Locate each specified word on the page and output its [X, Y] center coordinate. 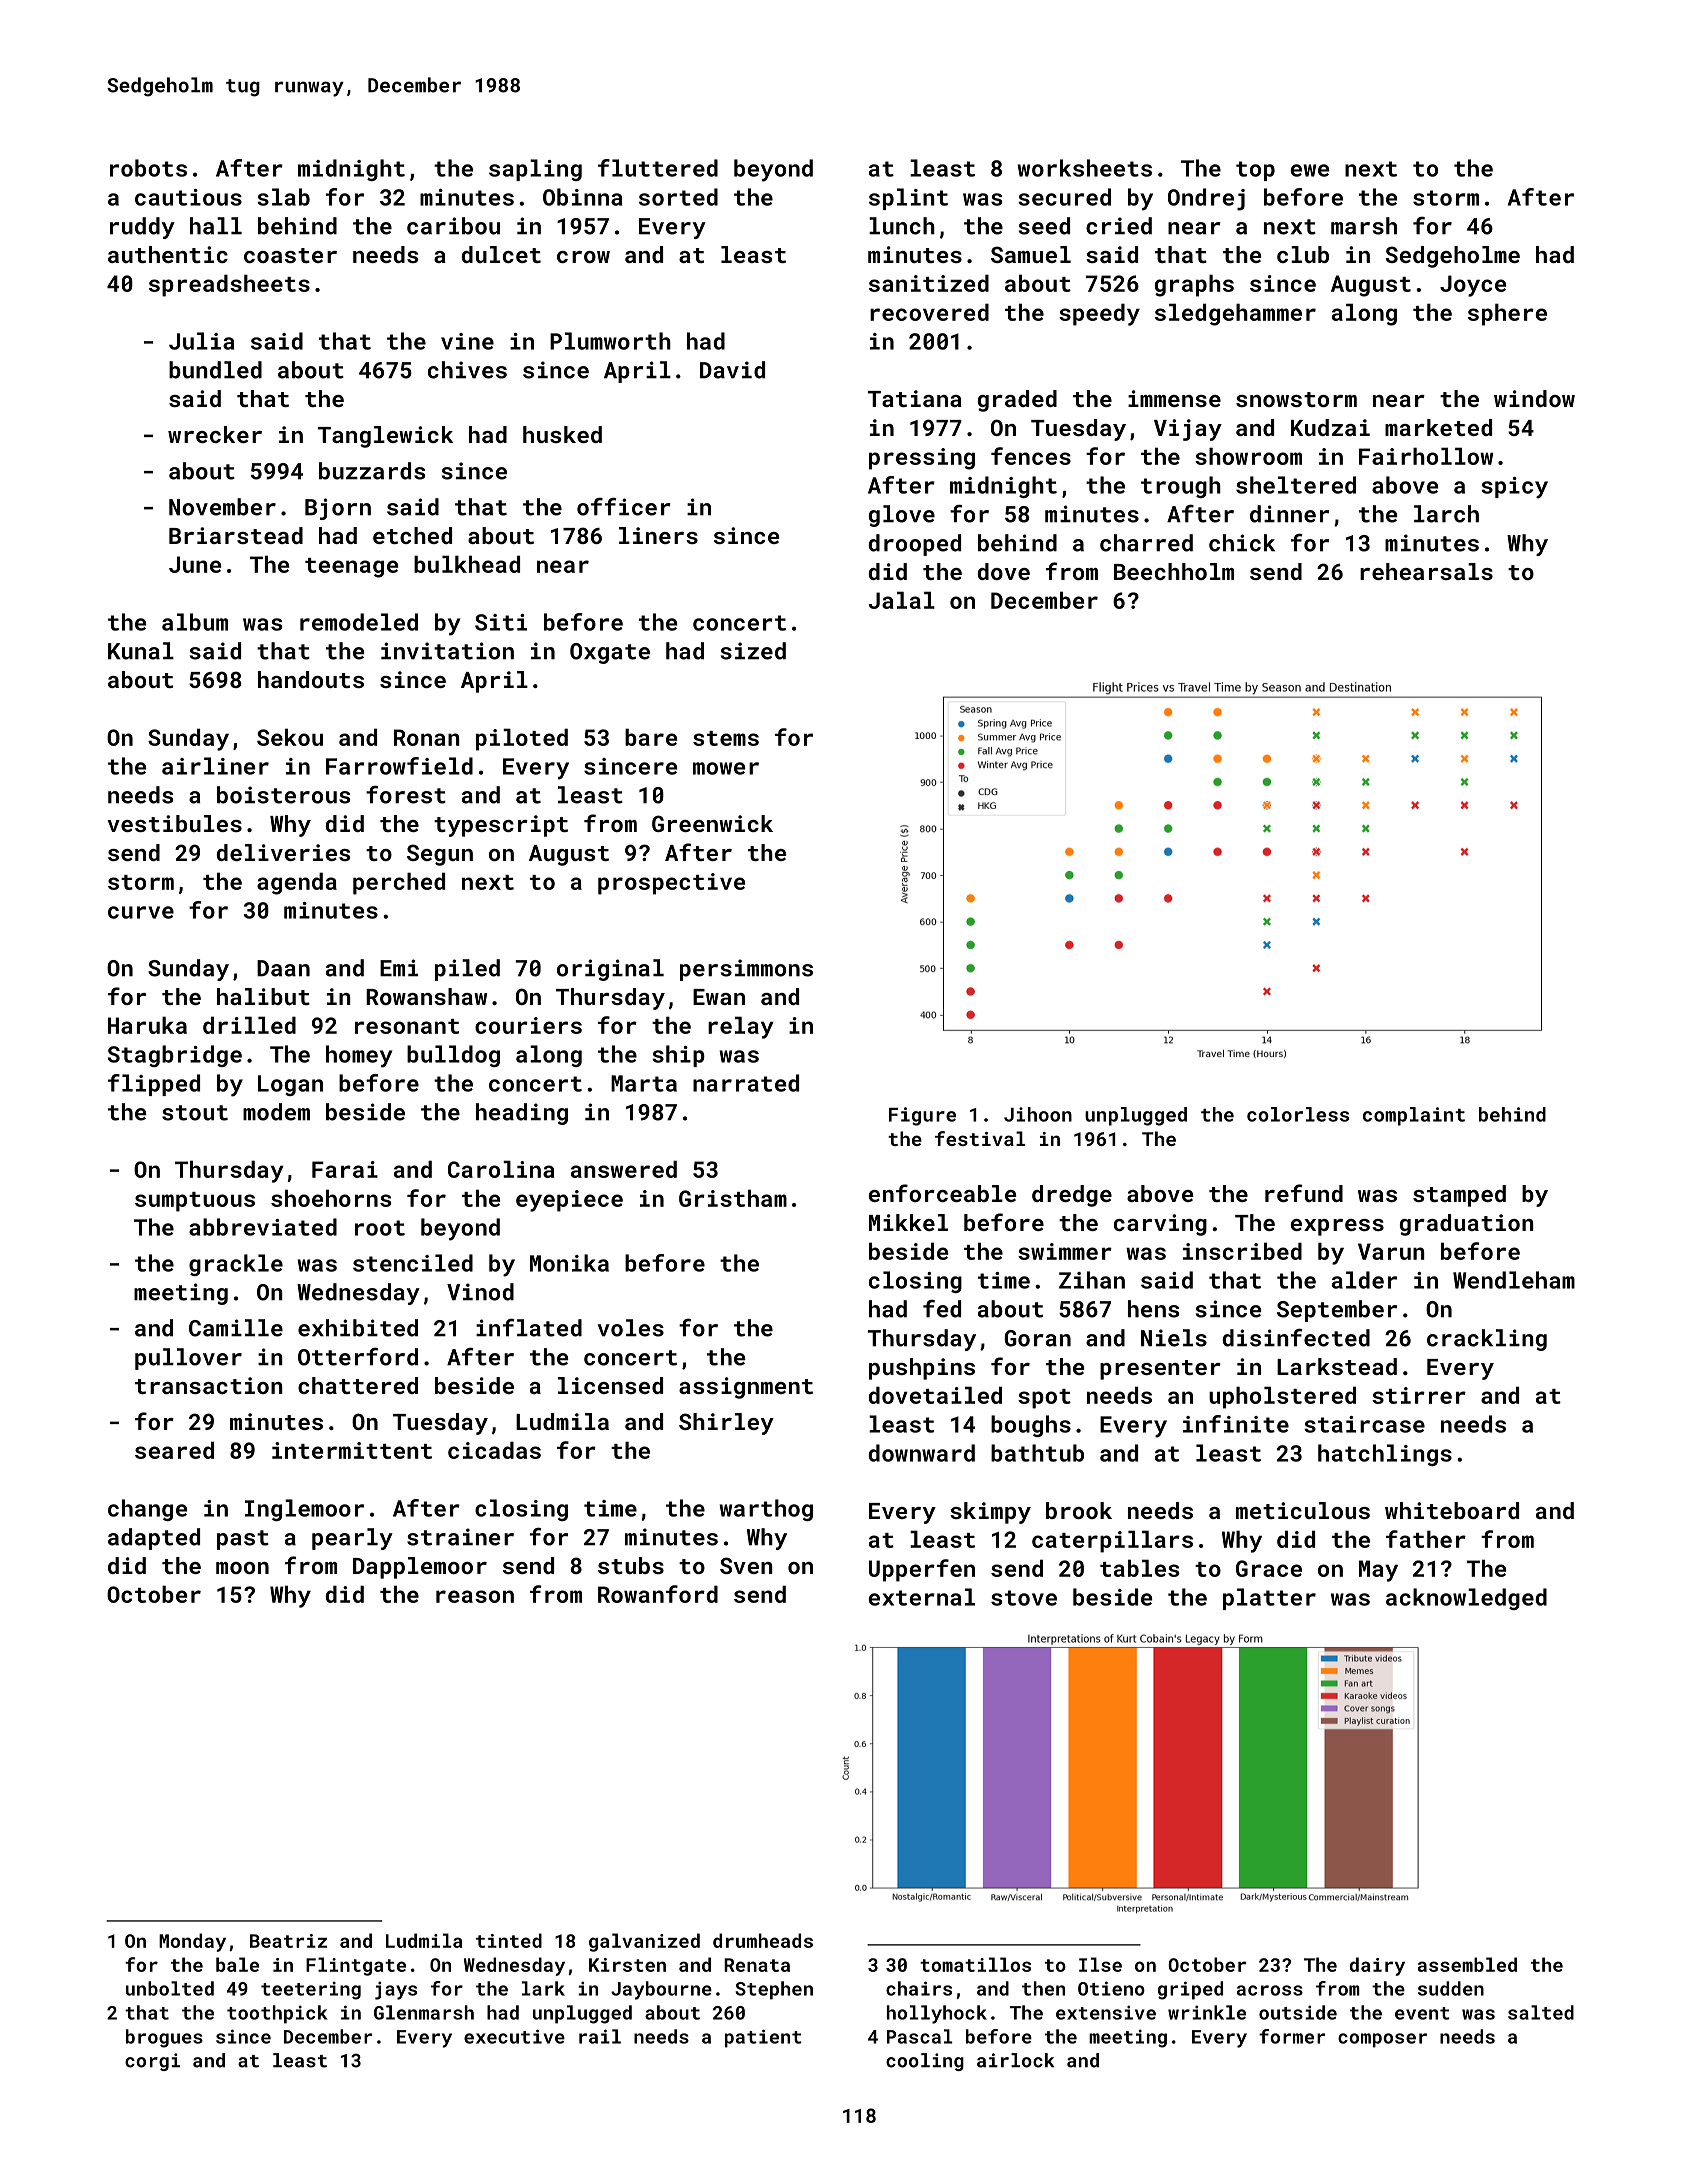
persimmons [746, 970]
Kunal [141, 651]
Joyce [1473, 286]
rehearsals [1426, 571]
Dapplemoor [420, 1568]
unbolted [170, 1988]
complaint [1414, 1116]
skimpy [990, 1513]
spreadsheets [229, 285]
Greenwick [712, 823]
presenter [1160, 1370]
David [732, 370]
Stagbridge [175, 1056]
